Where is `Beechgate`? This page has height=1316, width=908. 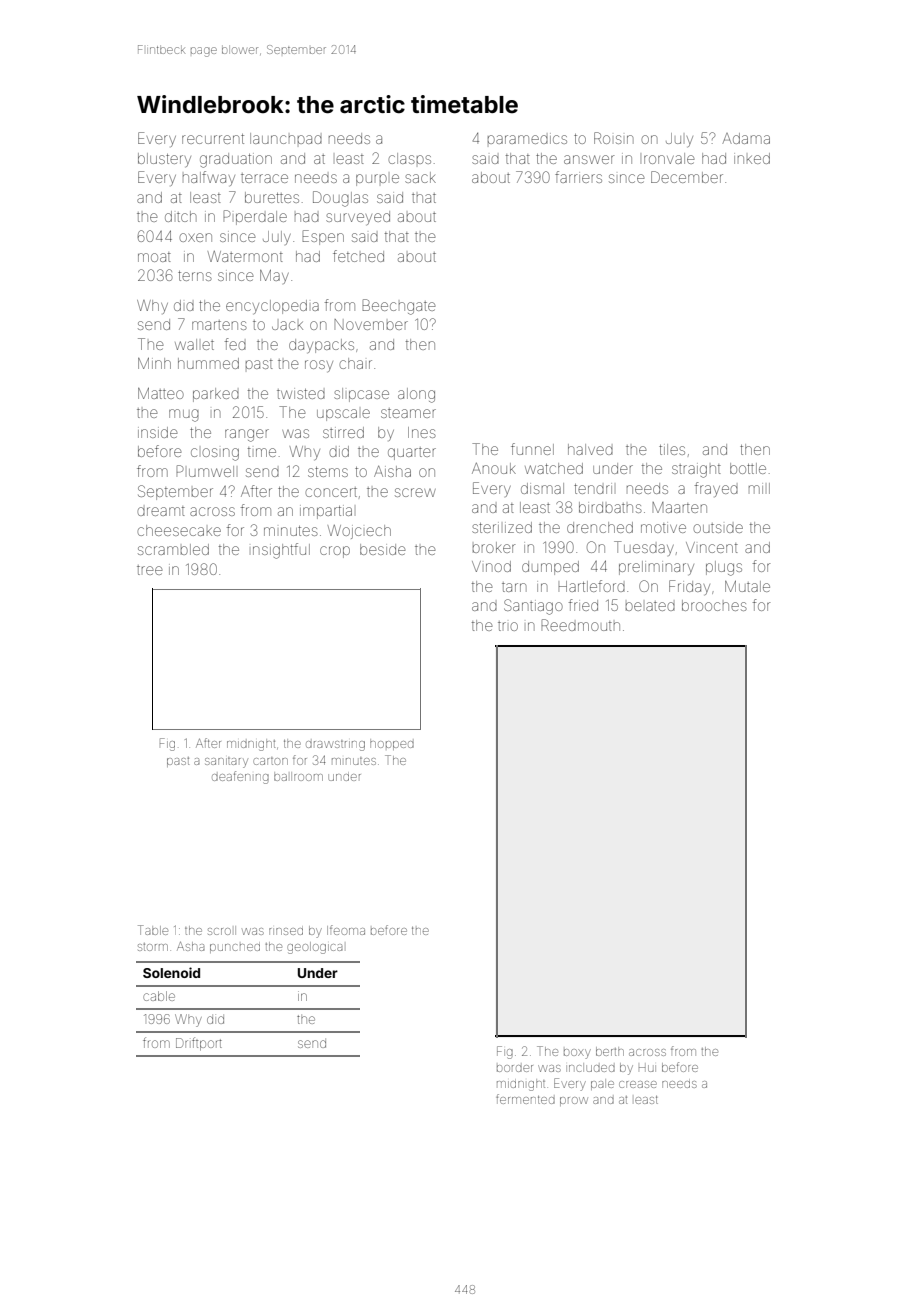 Beechgate is located at coordinates (399, 307).
